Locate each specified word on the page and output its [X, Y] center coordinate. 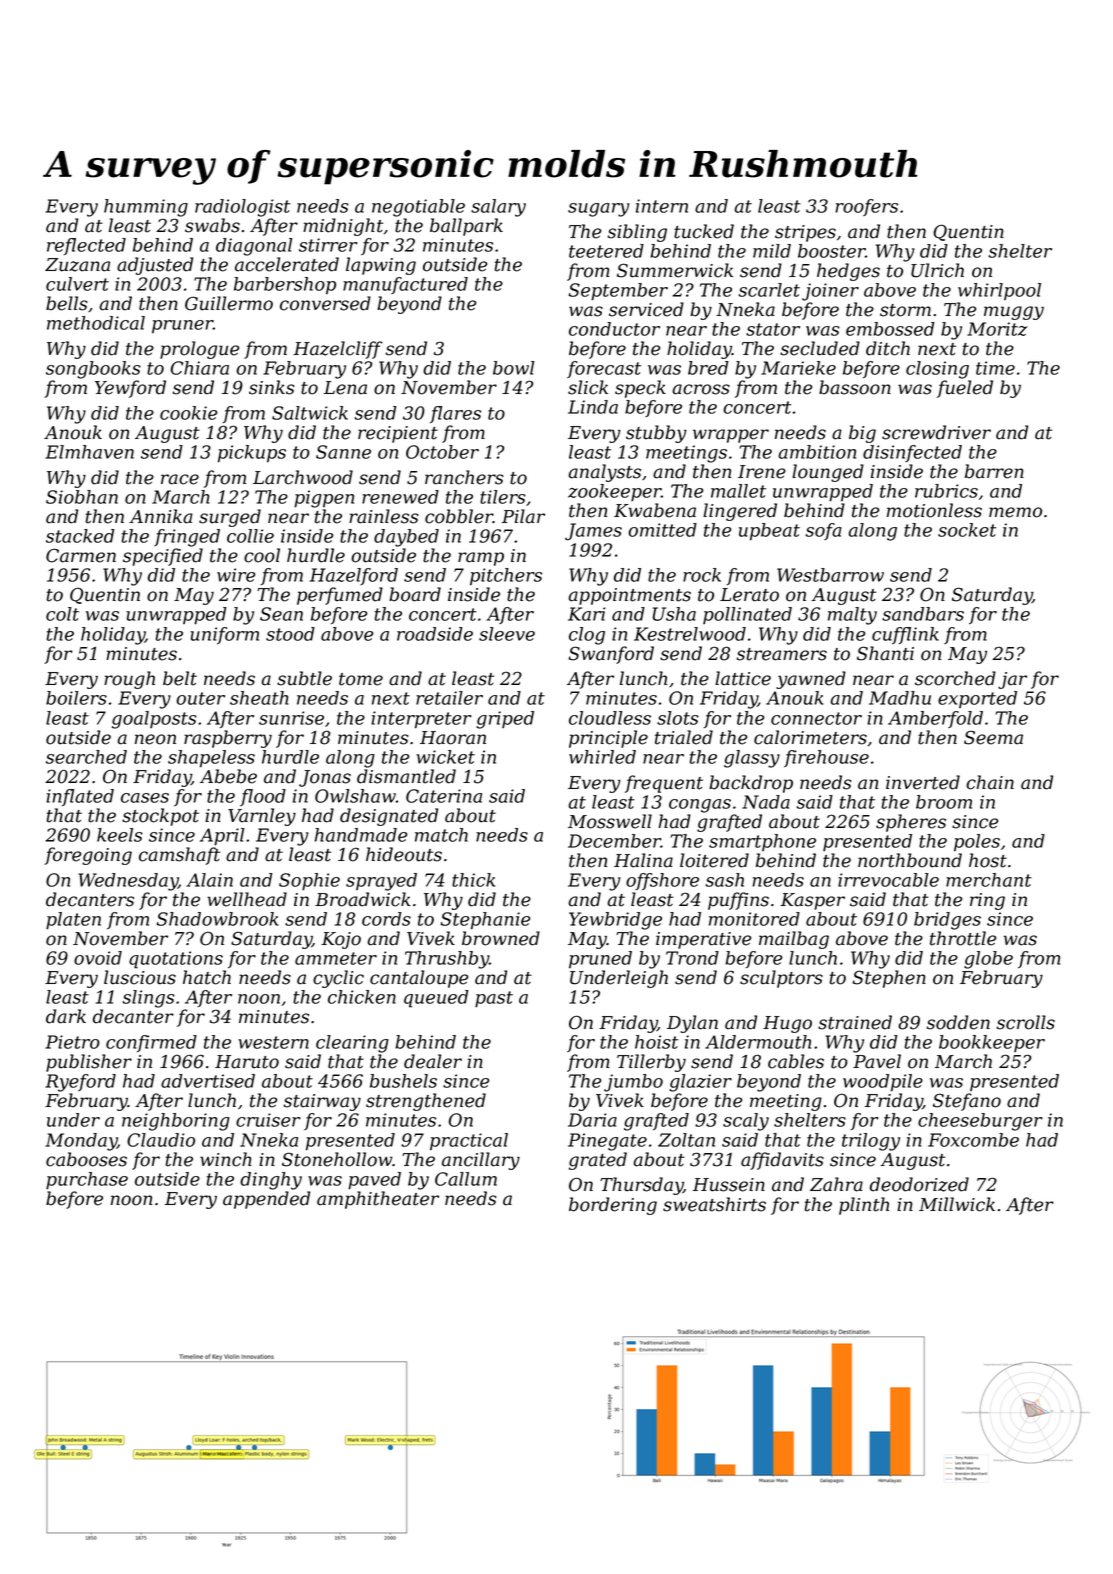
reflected [86, 246]
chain [990, 782]
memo [1015, 512]
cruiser [268, 1120]
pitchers [506, 576]
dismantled [406, 776]
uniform [224, 635]
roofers [866, 207]
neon [155, 739]
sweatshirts [714, 1204]
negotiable [418, 208]
